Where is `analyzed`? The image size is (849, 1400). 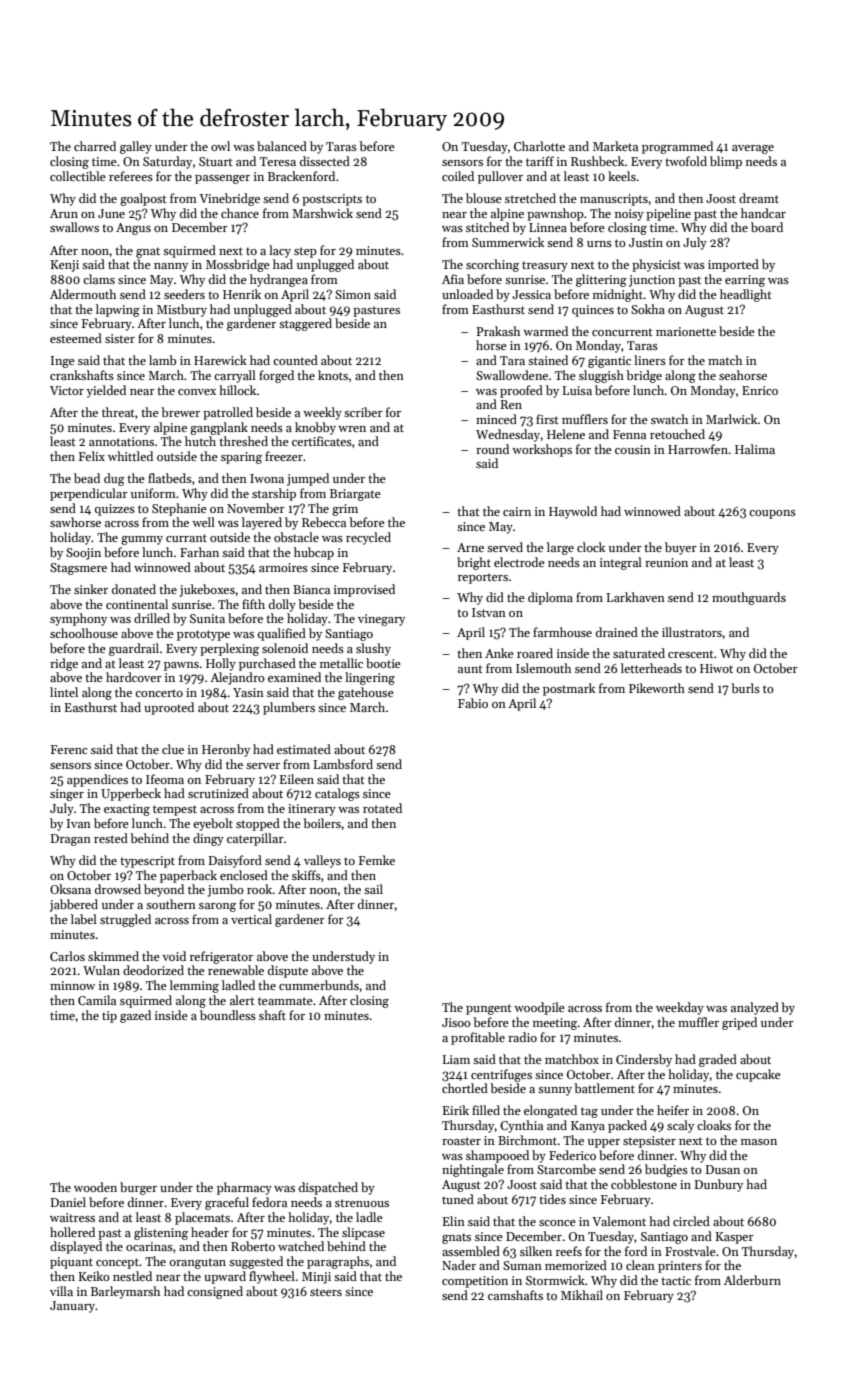 analyzed is located at coordinates (755, 1008).
